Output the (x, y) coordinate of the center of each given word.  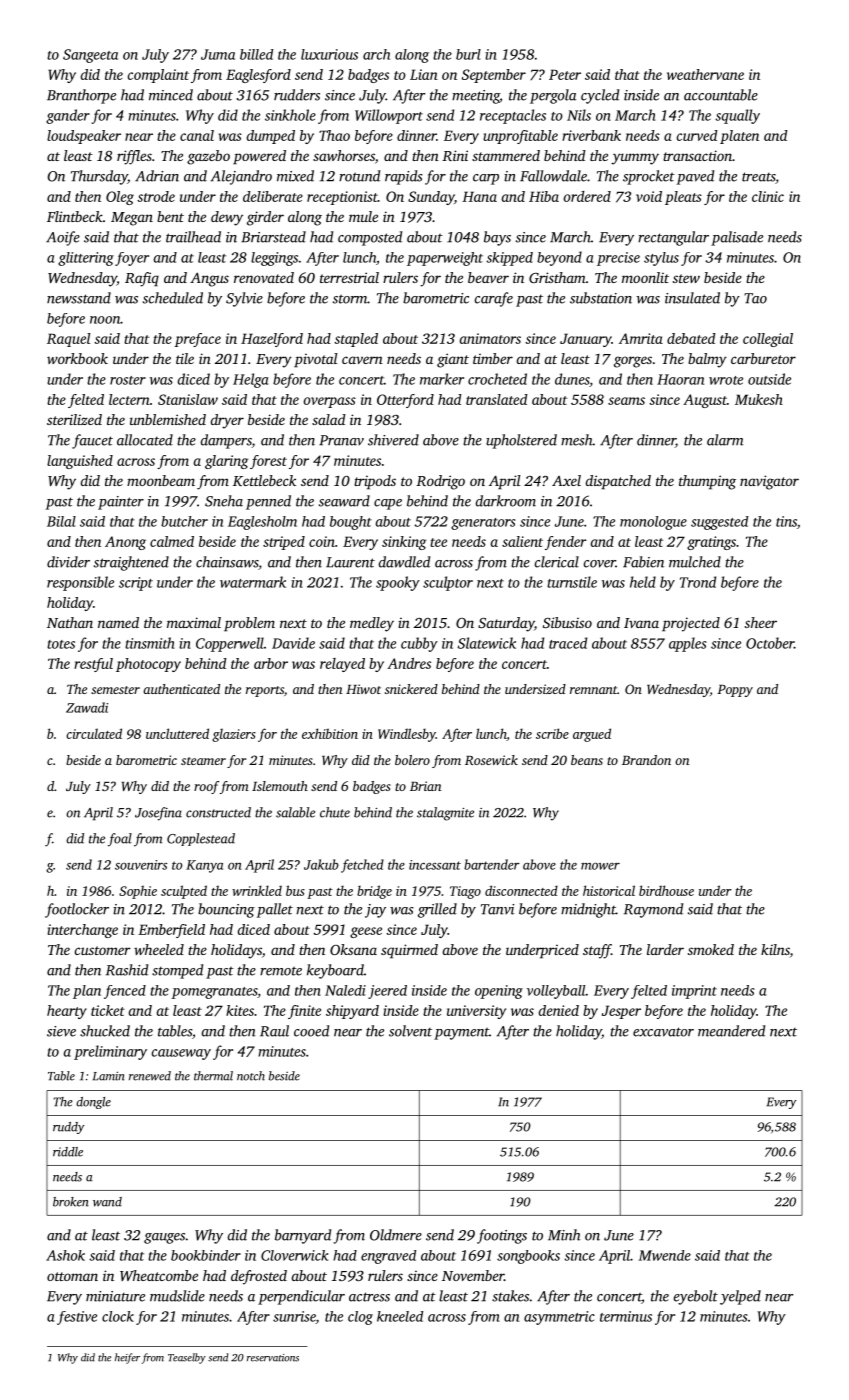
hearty (67, 1012)
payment (461, 1033)
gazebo (208, 157)
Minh (564, 1235)
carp (486, 179)
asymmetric (559, 1318)
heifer (127, 1358)
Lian (424, 74)
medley (372, 624)
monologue (653, 523)
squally (737, 116)
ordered (587, 196)
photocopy (148, 665)
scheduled (173, 298)
